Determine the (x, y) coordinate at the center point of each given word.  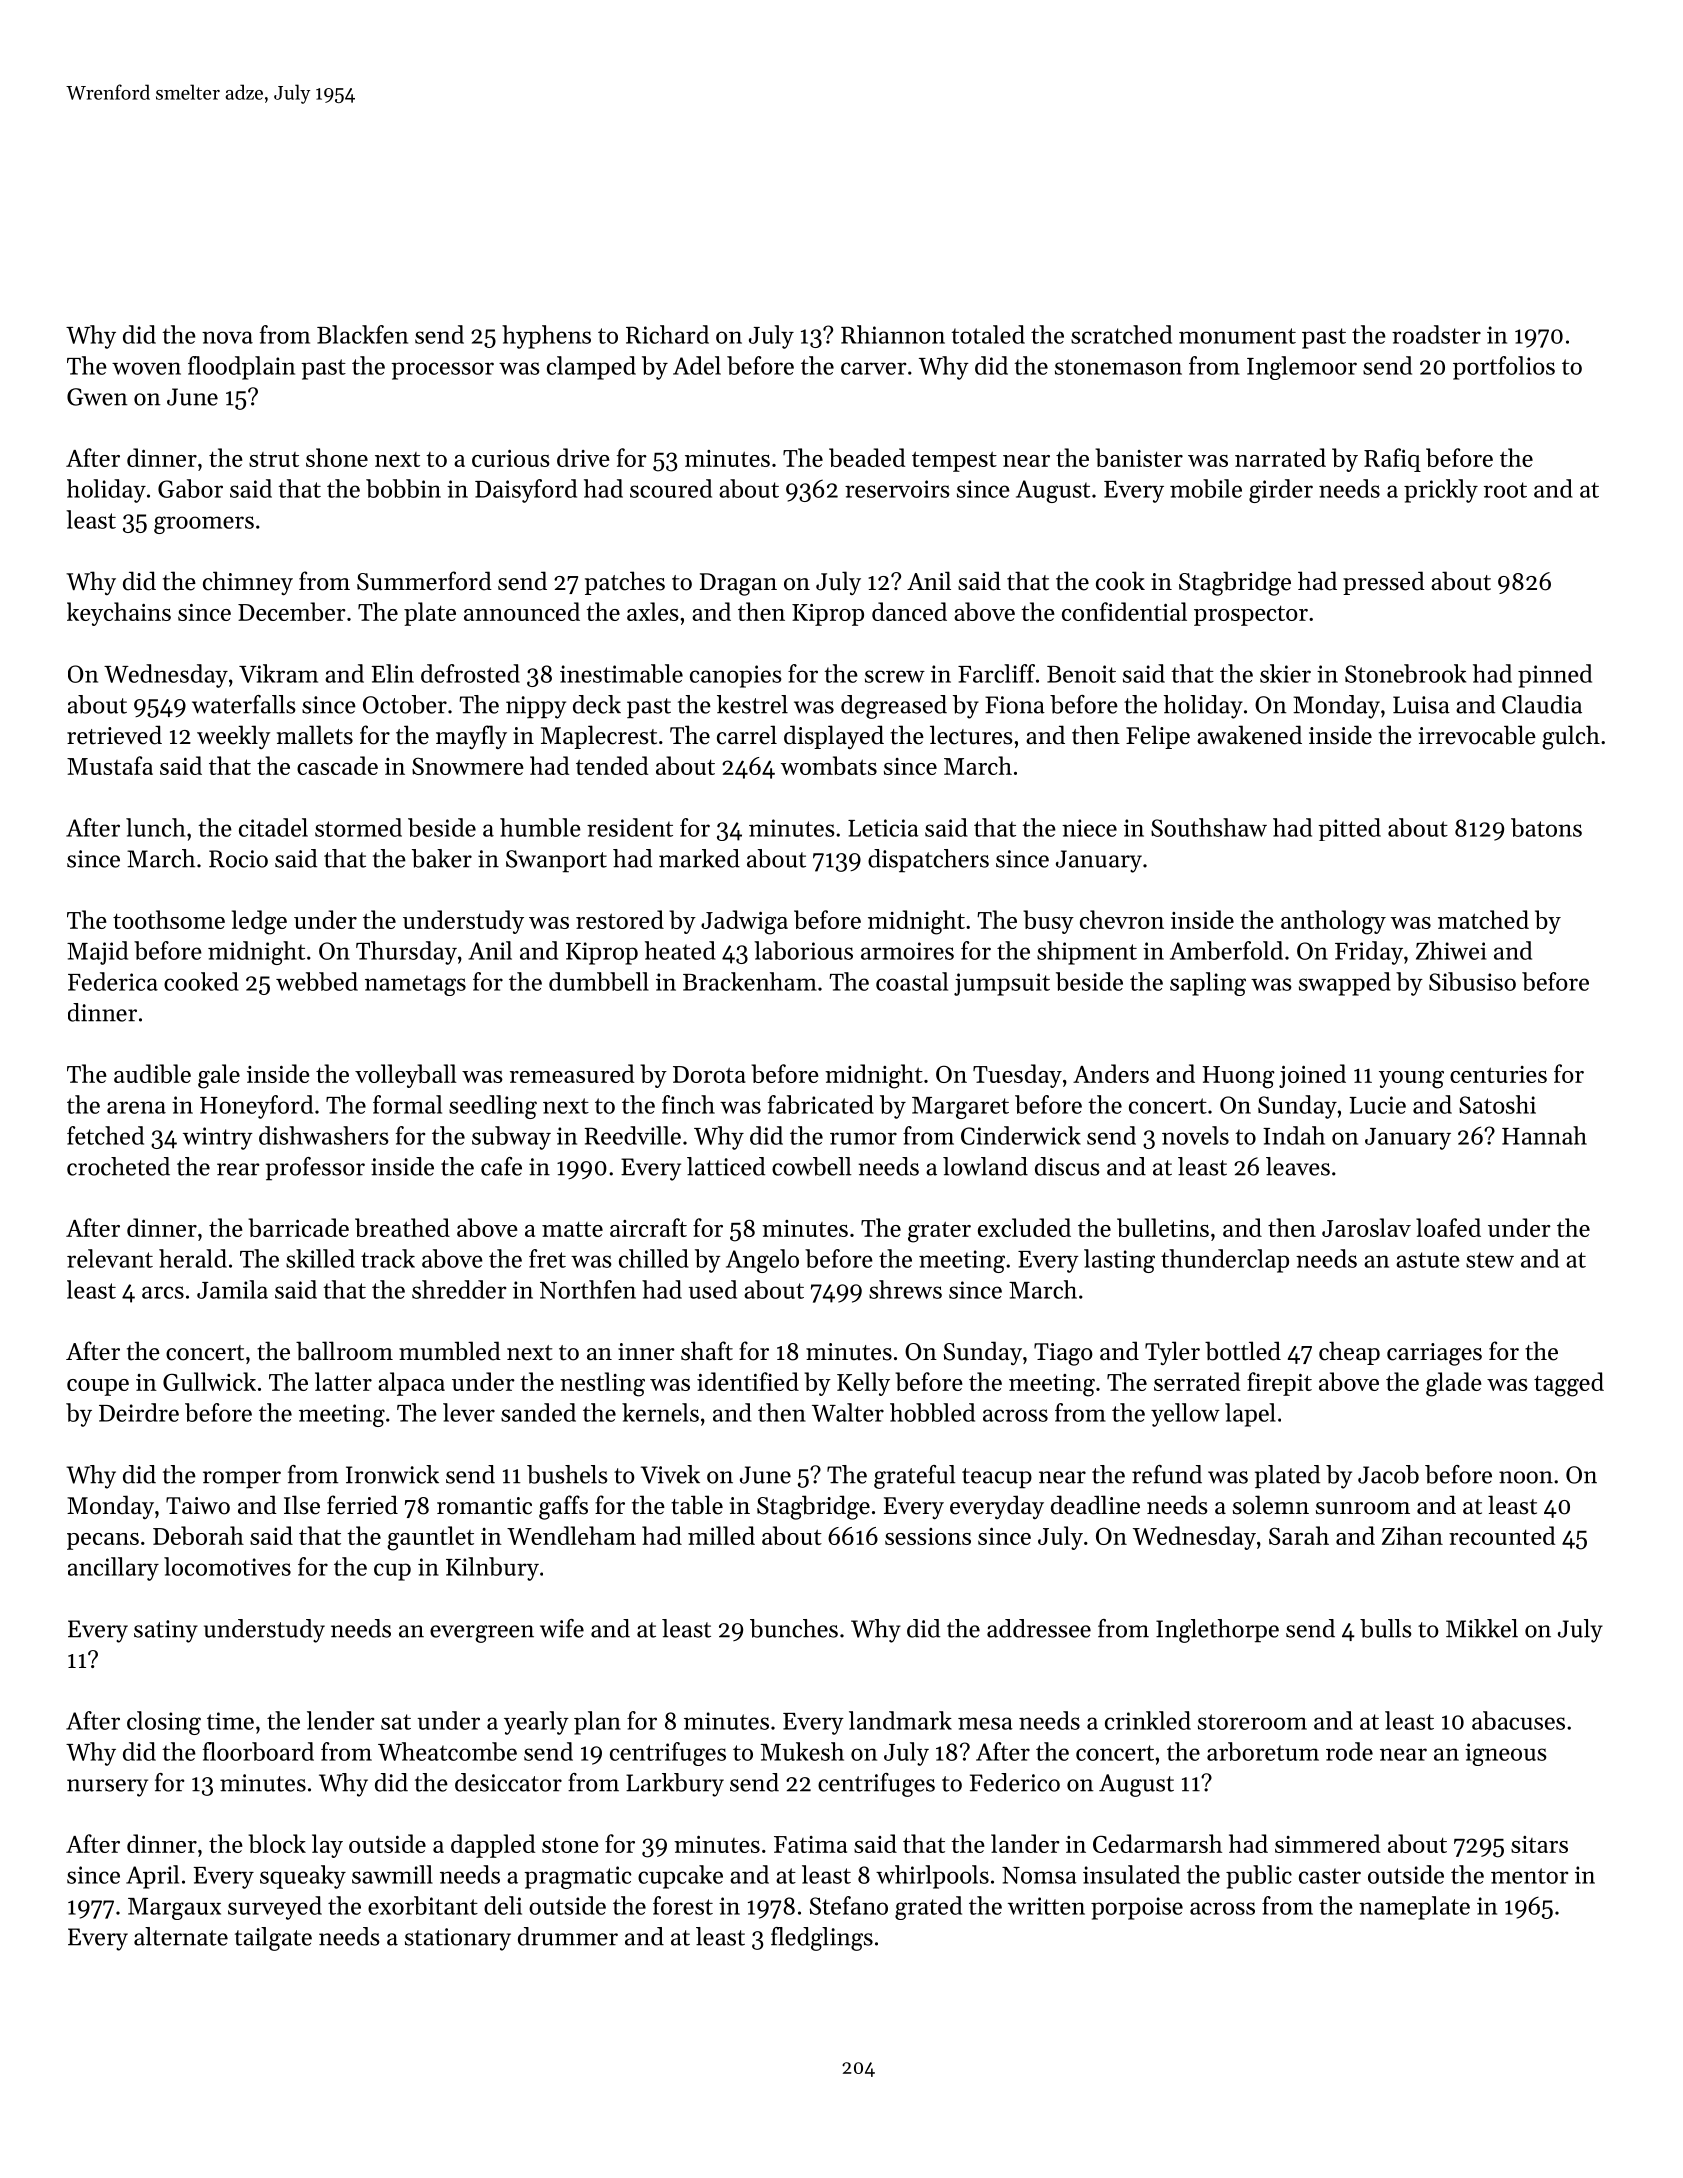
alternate (181, 1936)
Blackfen (362, 334)
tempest (954, 461)
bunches (794, 1628)
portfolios (1504, 368)
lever (469, 1412)
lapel (1250, 1415)
